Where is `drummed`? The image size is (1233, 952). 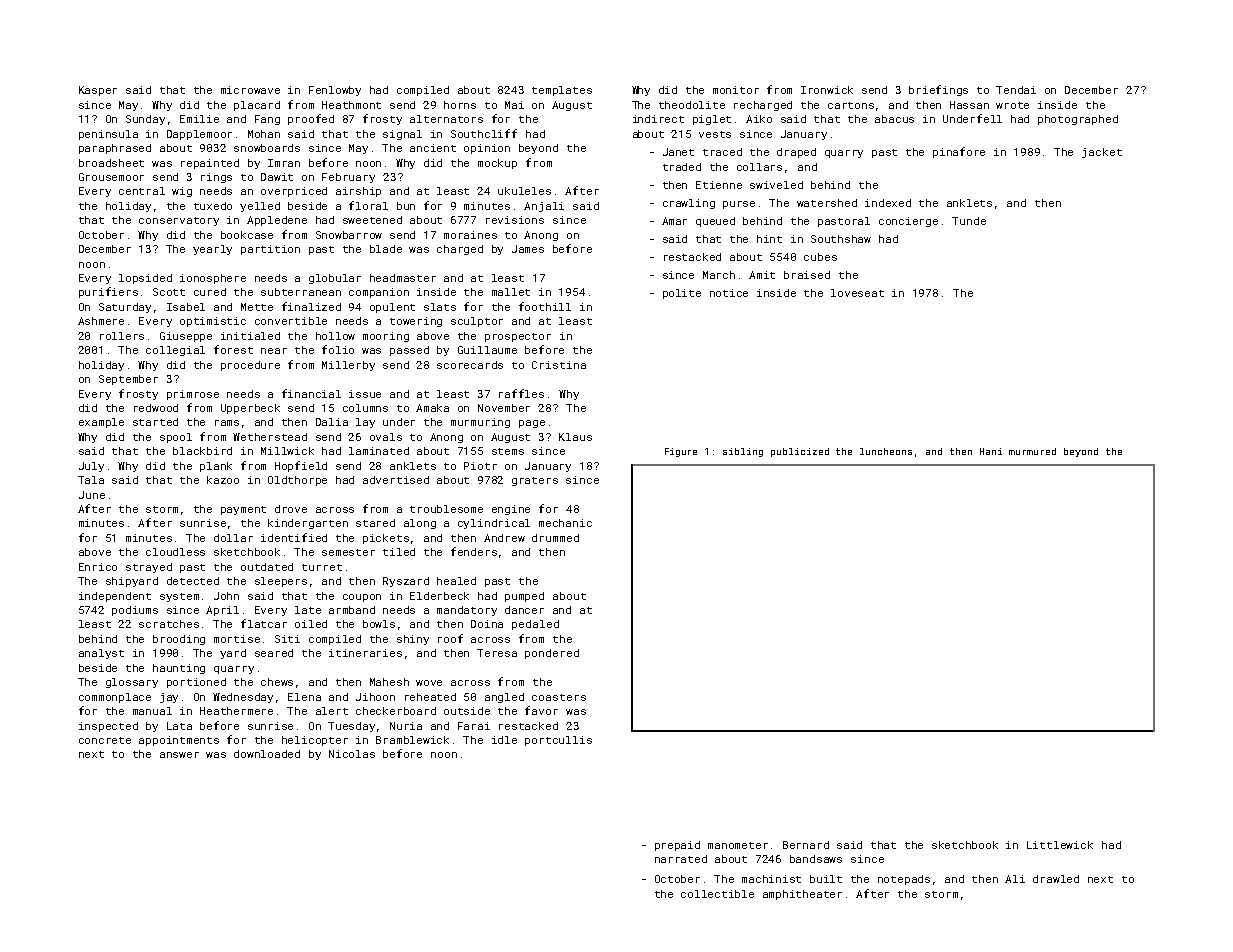
drummed is located at coordinates (555, 538).
